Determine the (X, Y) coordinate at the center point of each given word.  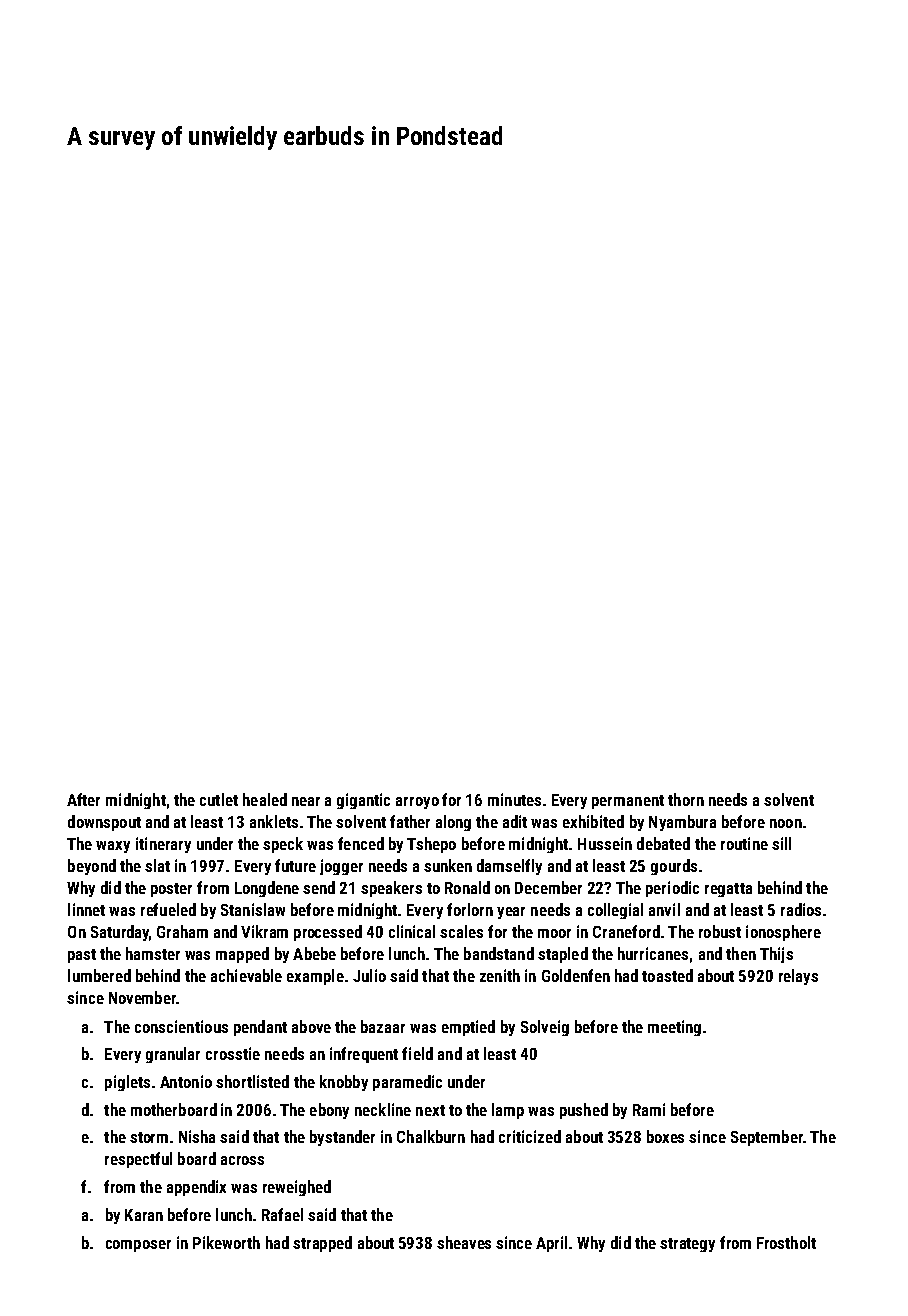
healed (265, 799)
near (306, 801)
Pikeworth (226, 1242)
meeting (674, 1028)
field (417, 1053)
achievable (246, 975)
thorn (686, 799)
